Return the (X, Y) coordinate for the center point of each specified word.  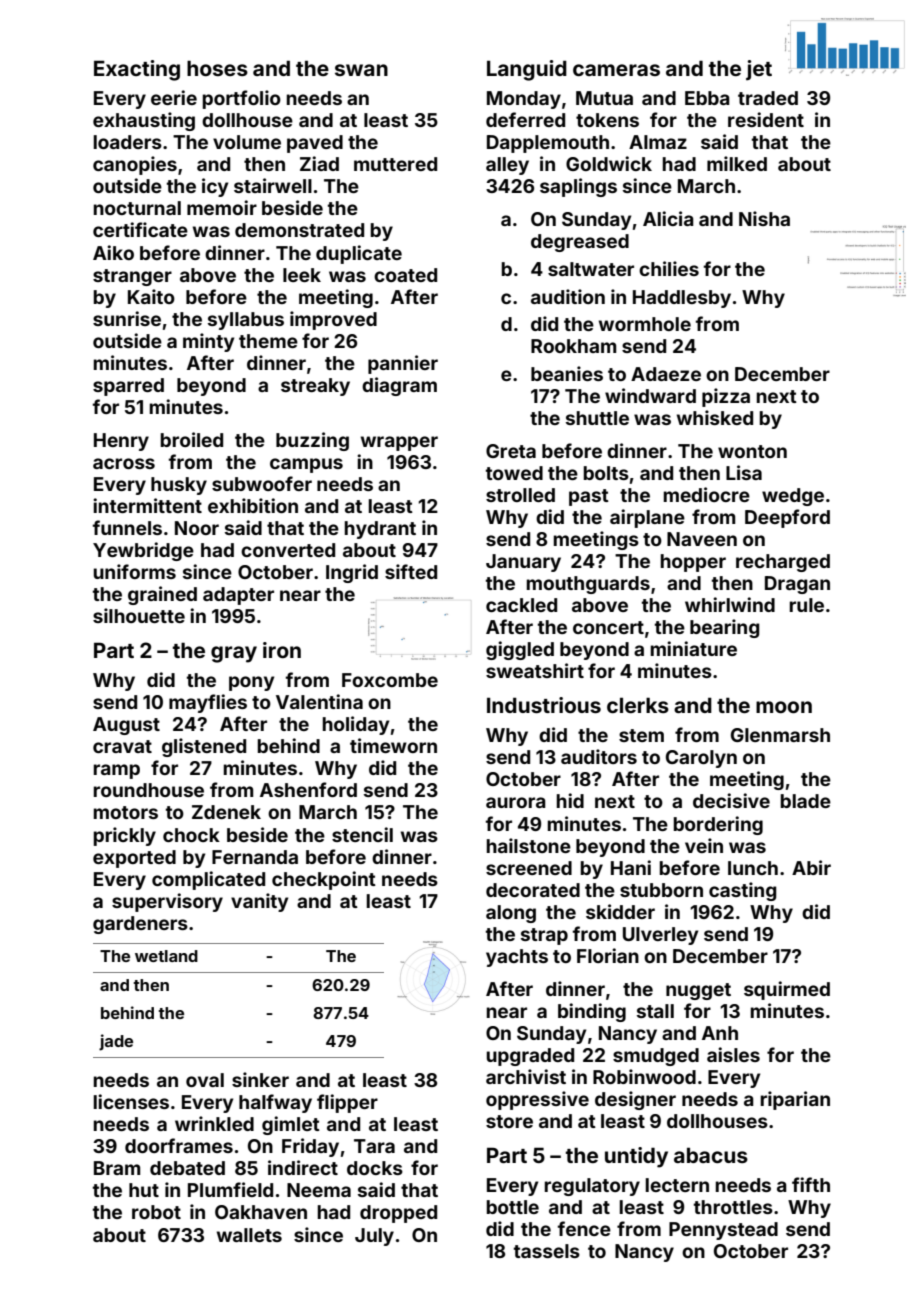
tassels (547, 1251)
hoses (217, 68)
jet (759, 70)
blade (806, 801)
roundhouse (149, 790)
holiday (356, 725)
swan (361, 70)
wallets (249, 1235)
